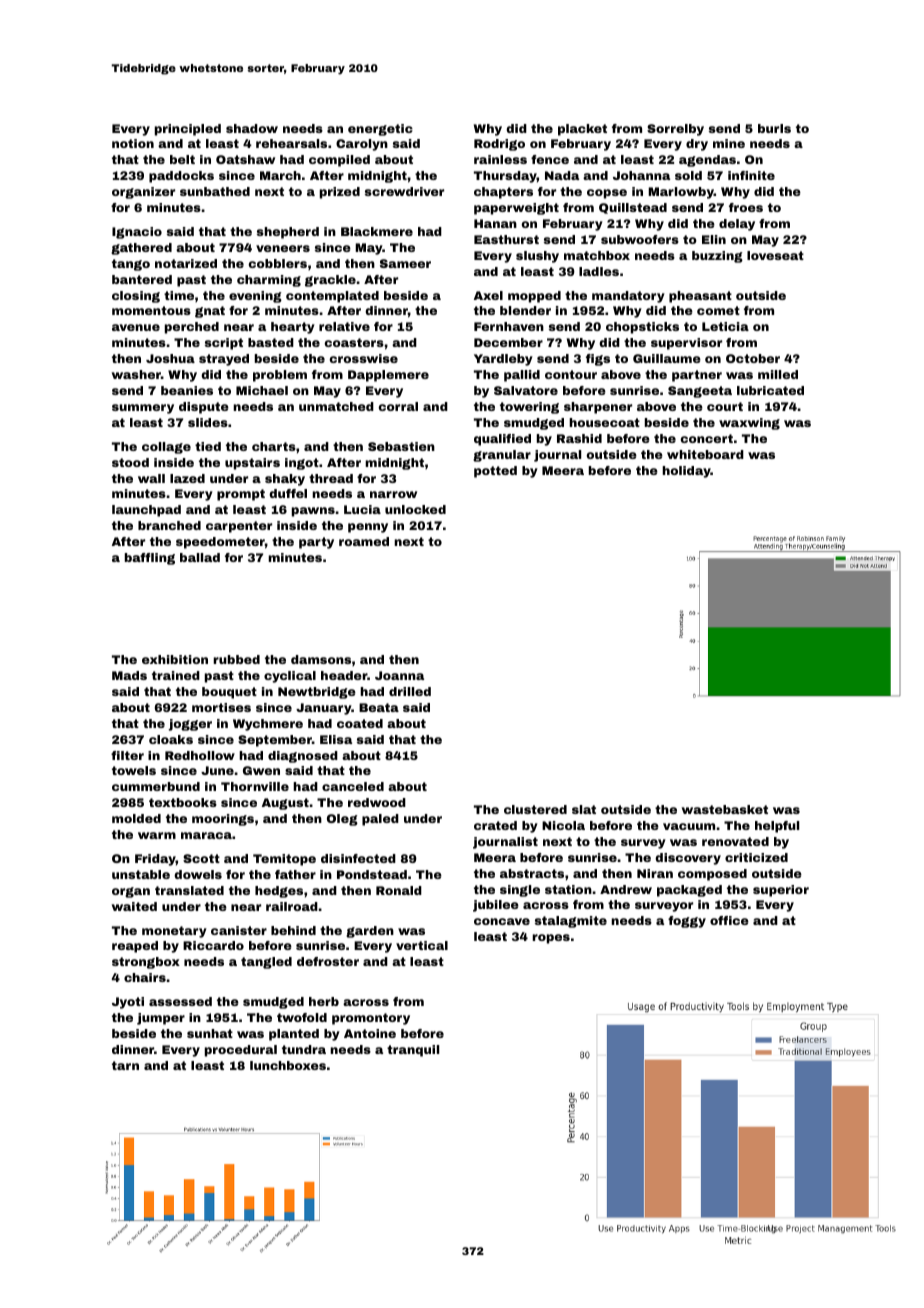 This image has height=1308, width=924. I want to click on partner, so click(697, 376).
